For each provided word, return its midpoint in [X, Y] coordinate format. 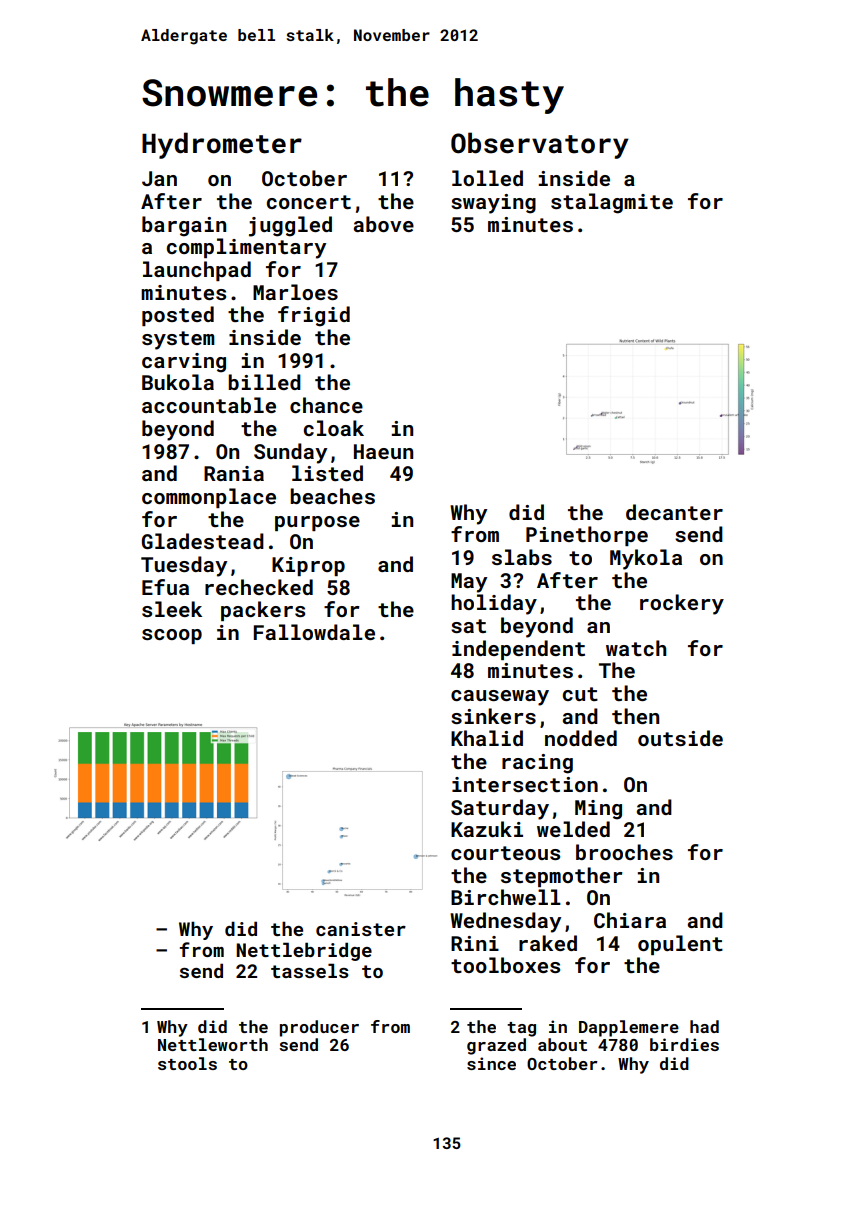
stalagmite [612, 203]
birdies [684, 1044]
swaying [493, 204]
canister [361, 929]
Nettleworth [213, 1044]
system [178, 340]
